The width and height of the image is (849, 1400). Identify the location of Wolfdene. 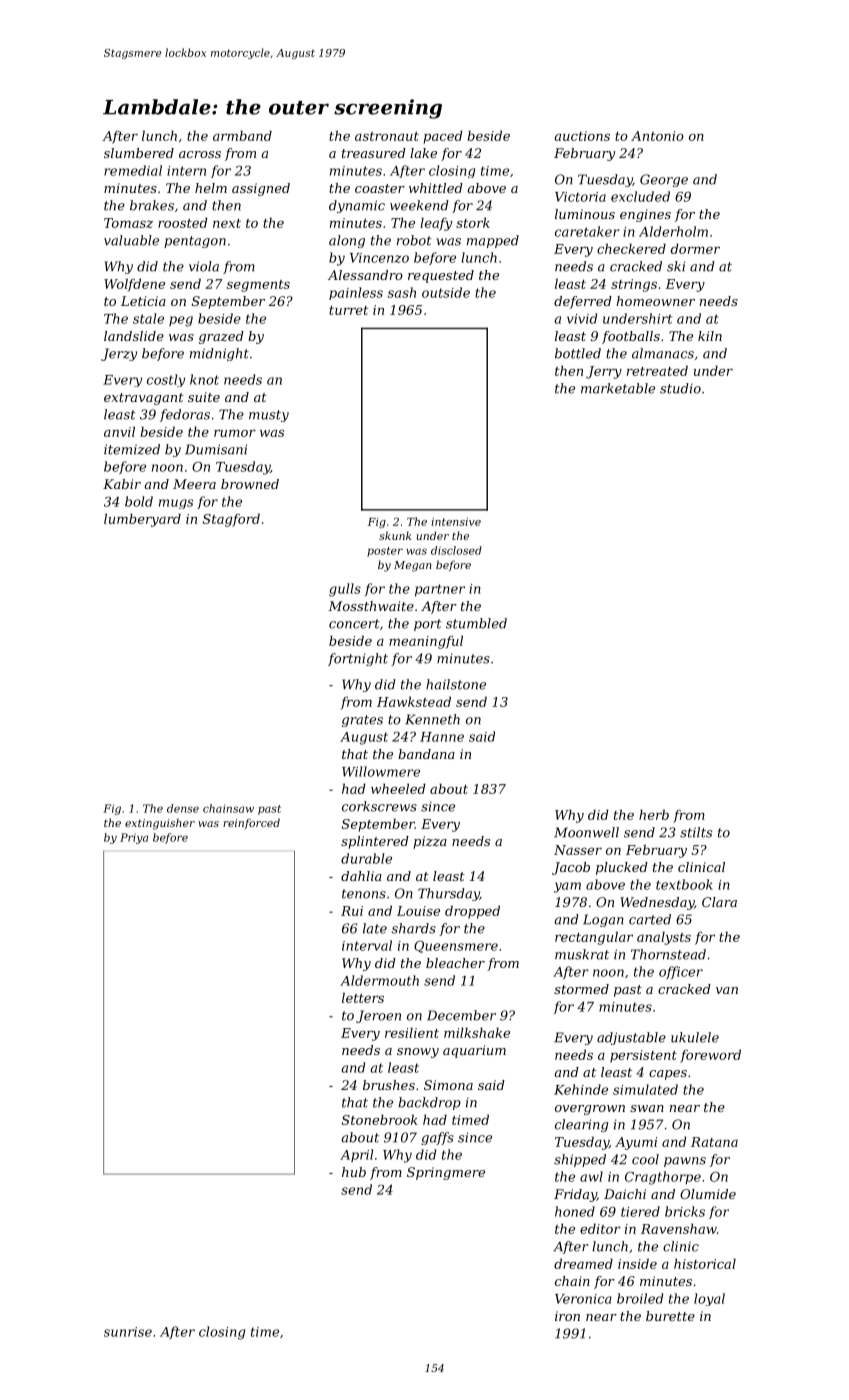
(134, 285).
